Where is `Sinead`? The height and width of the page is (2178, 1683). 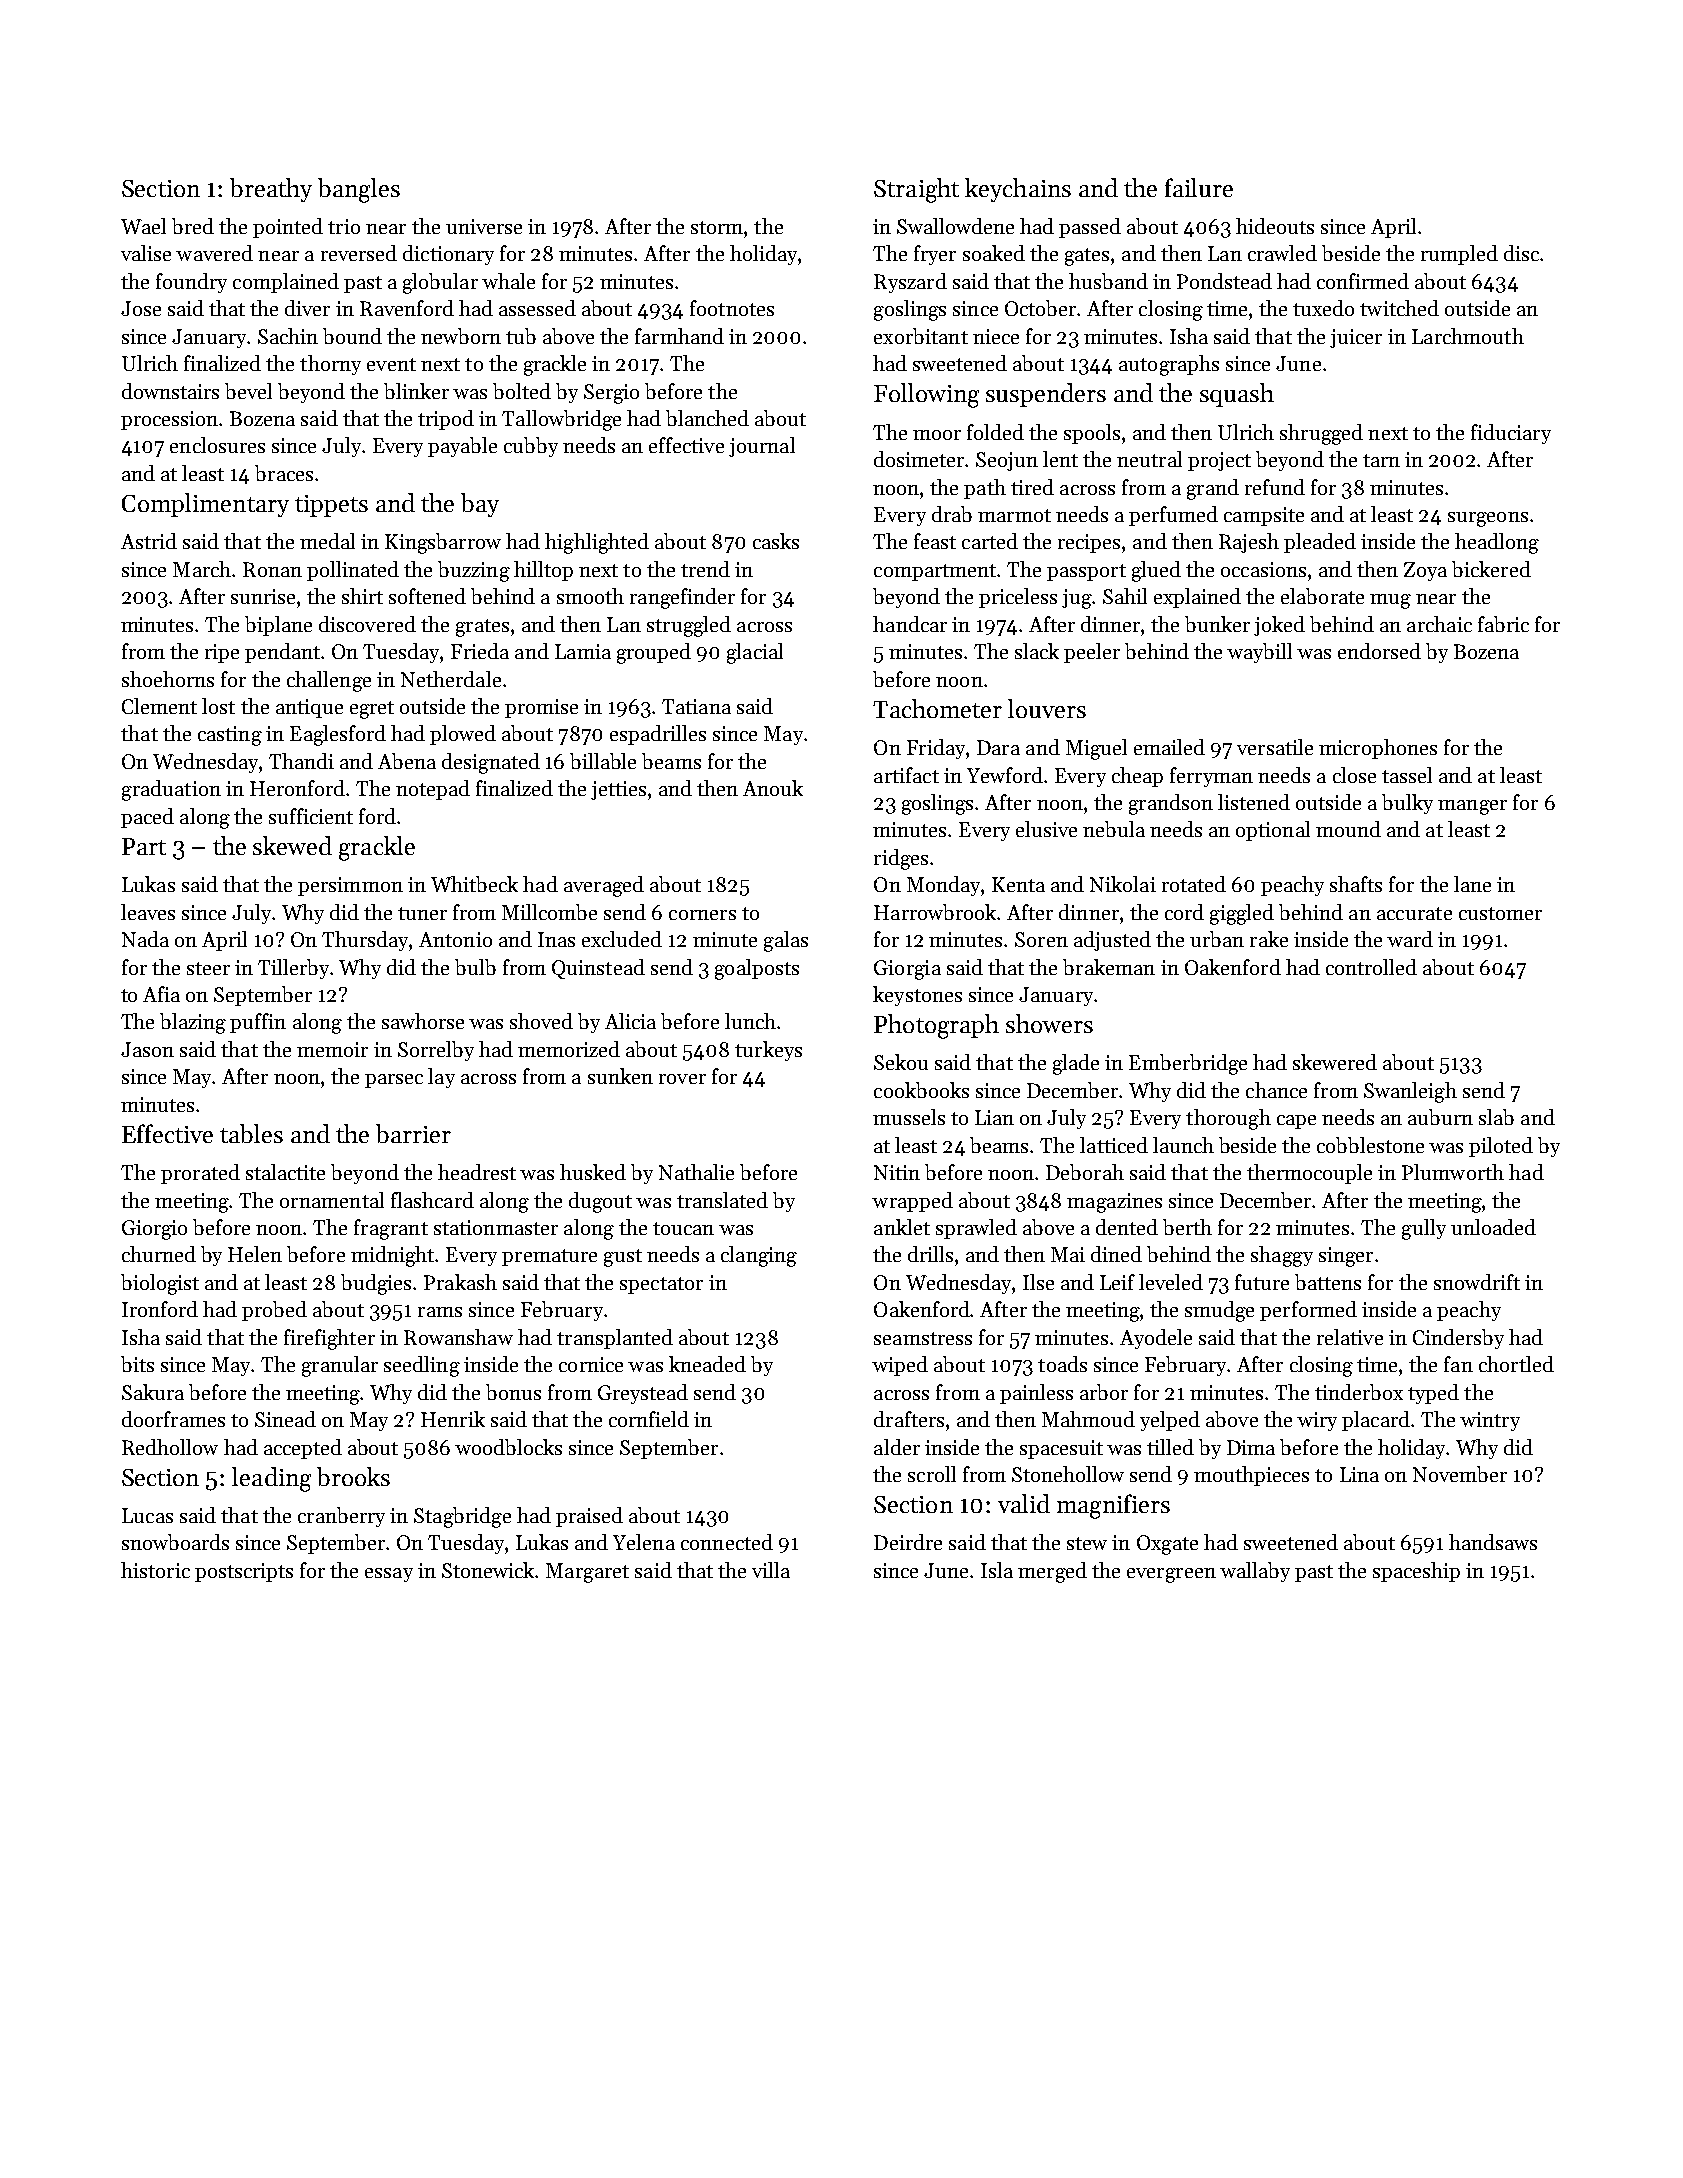
Sinead is located at coordinates (285, 1419).
